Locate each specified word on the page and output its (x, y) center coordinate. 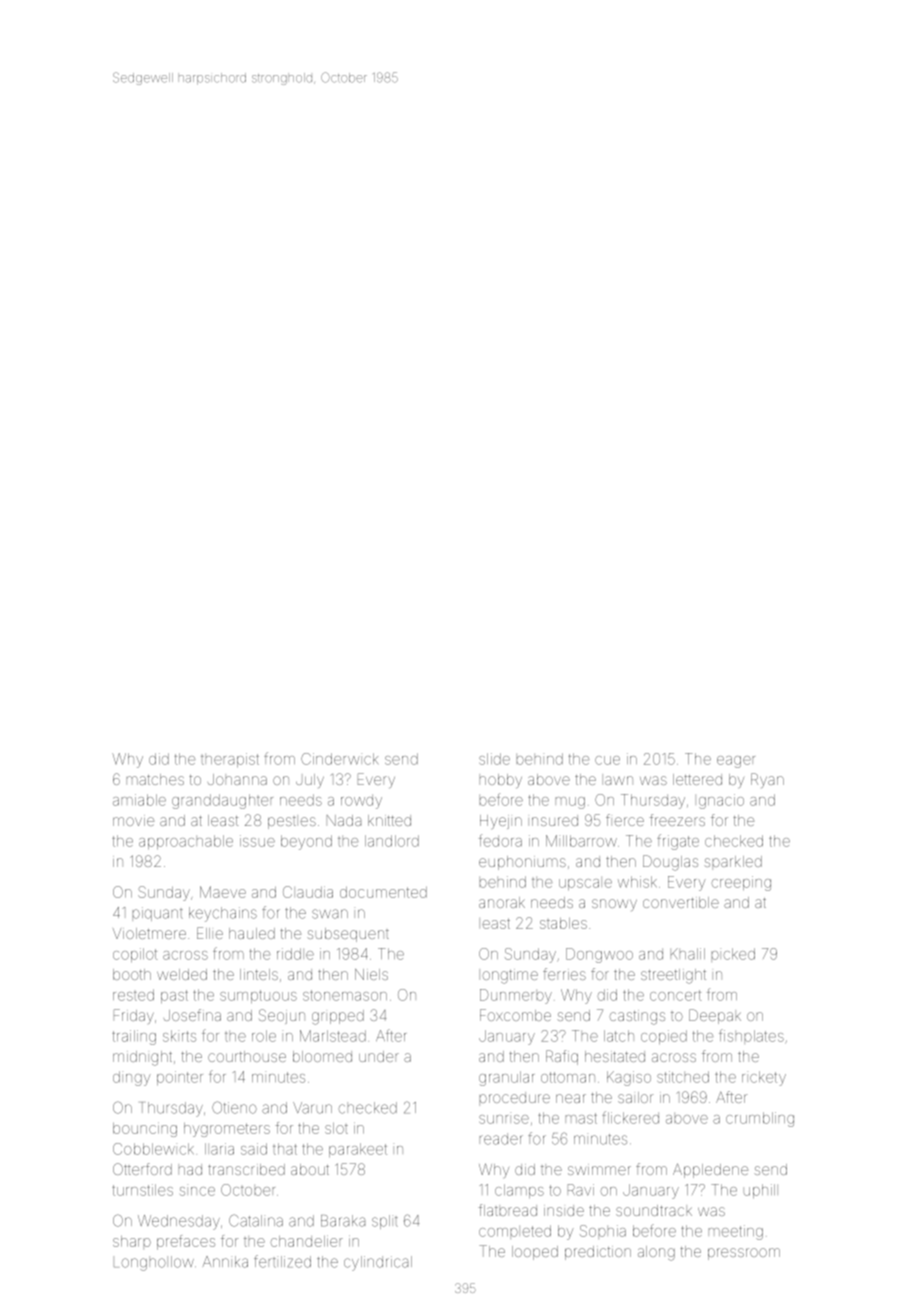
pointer (180, 1078)
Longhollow (154, 1263)
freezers (677, 820)
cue (607, 760)
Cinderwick (339, 759)
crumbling (760, 1119)
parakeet (358, 1150)
